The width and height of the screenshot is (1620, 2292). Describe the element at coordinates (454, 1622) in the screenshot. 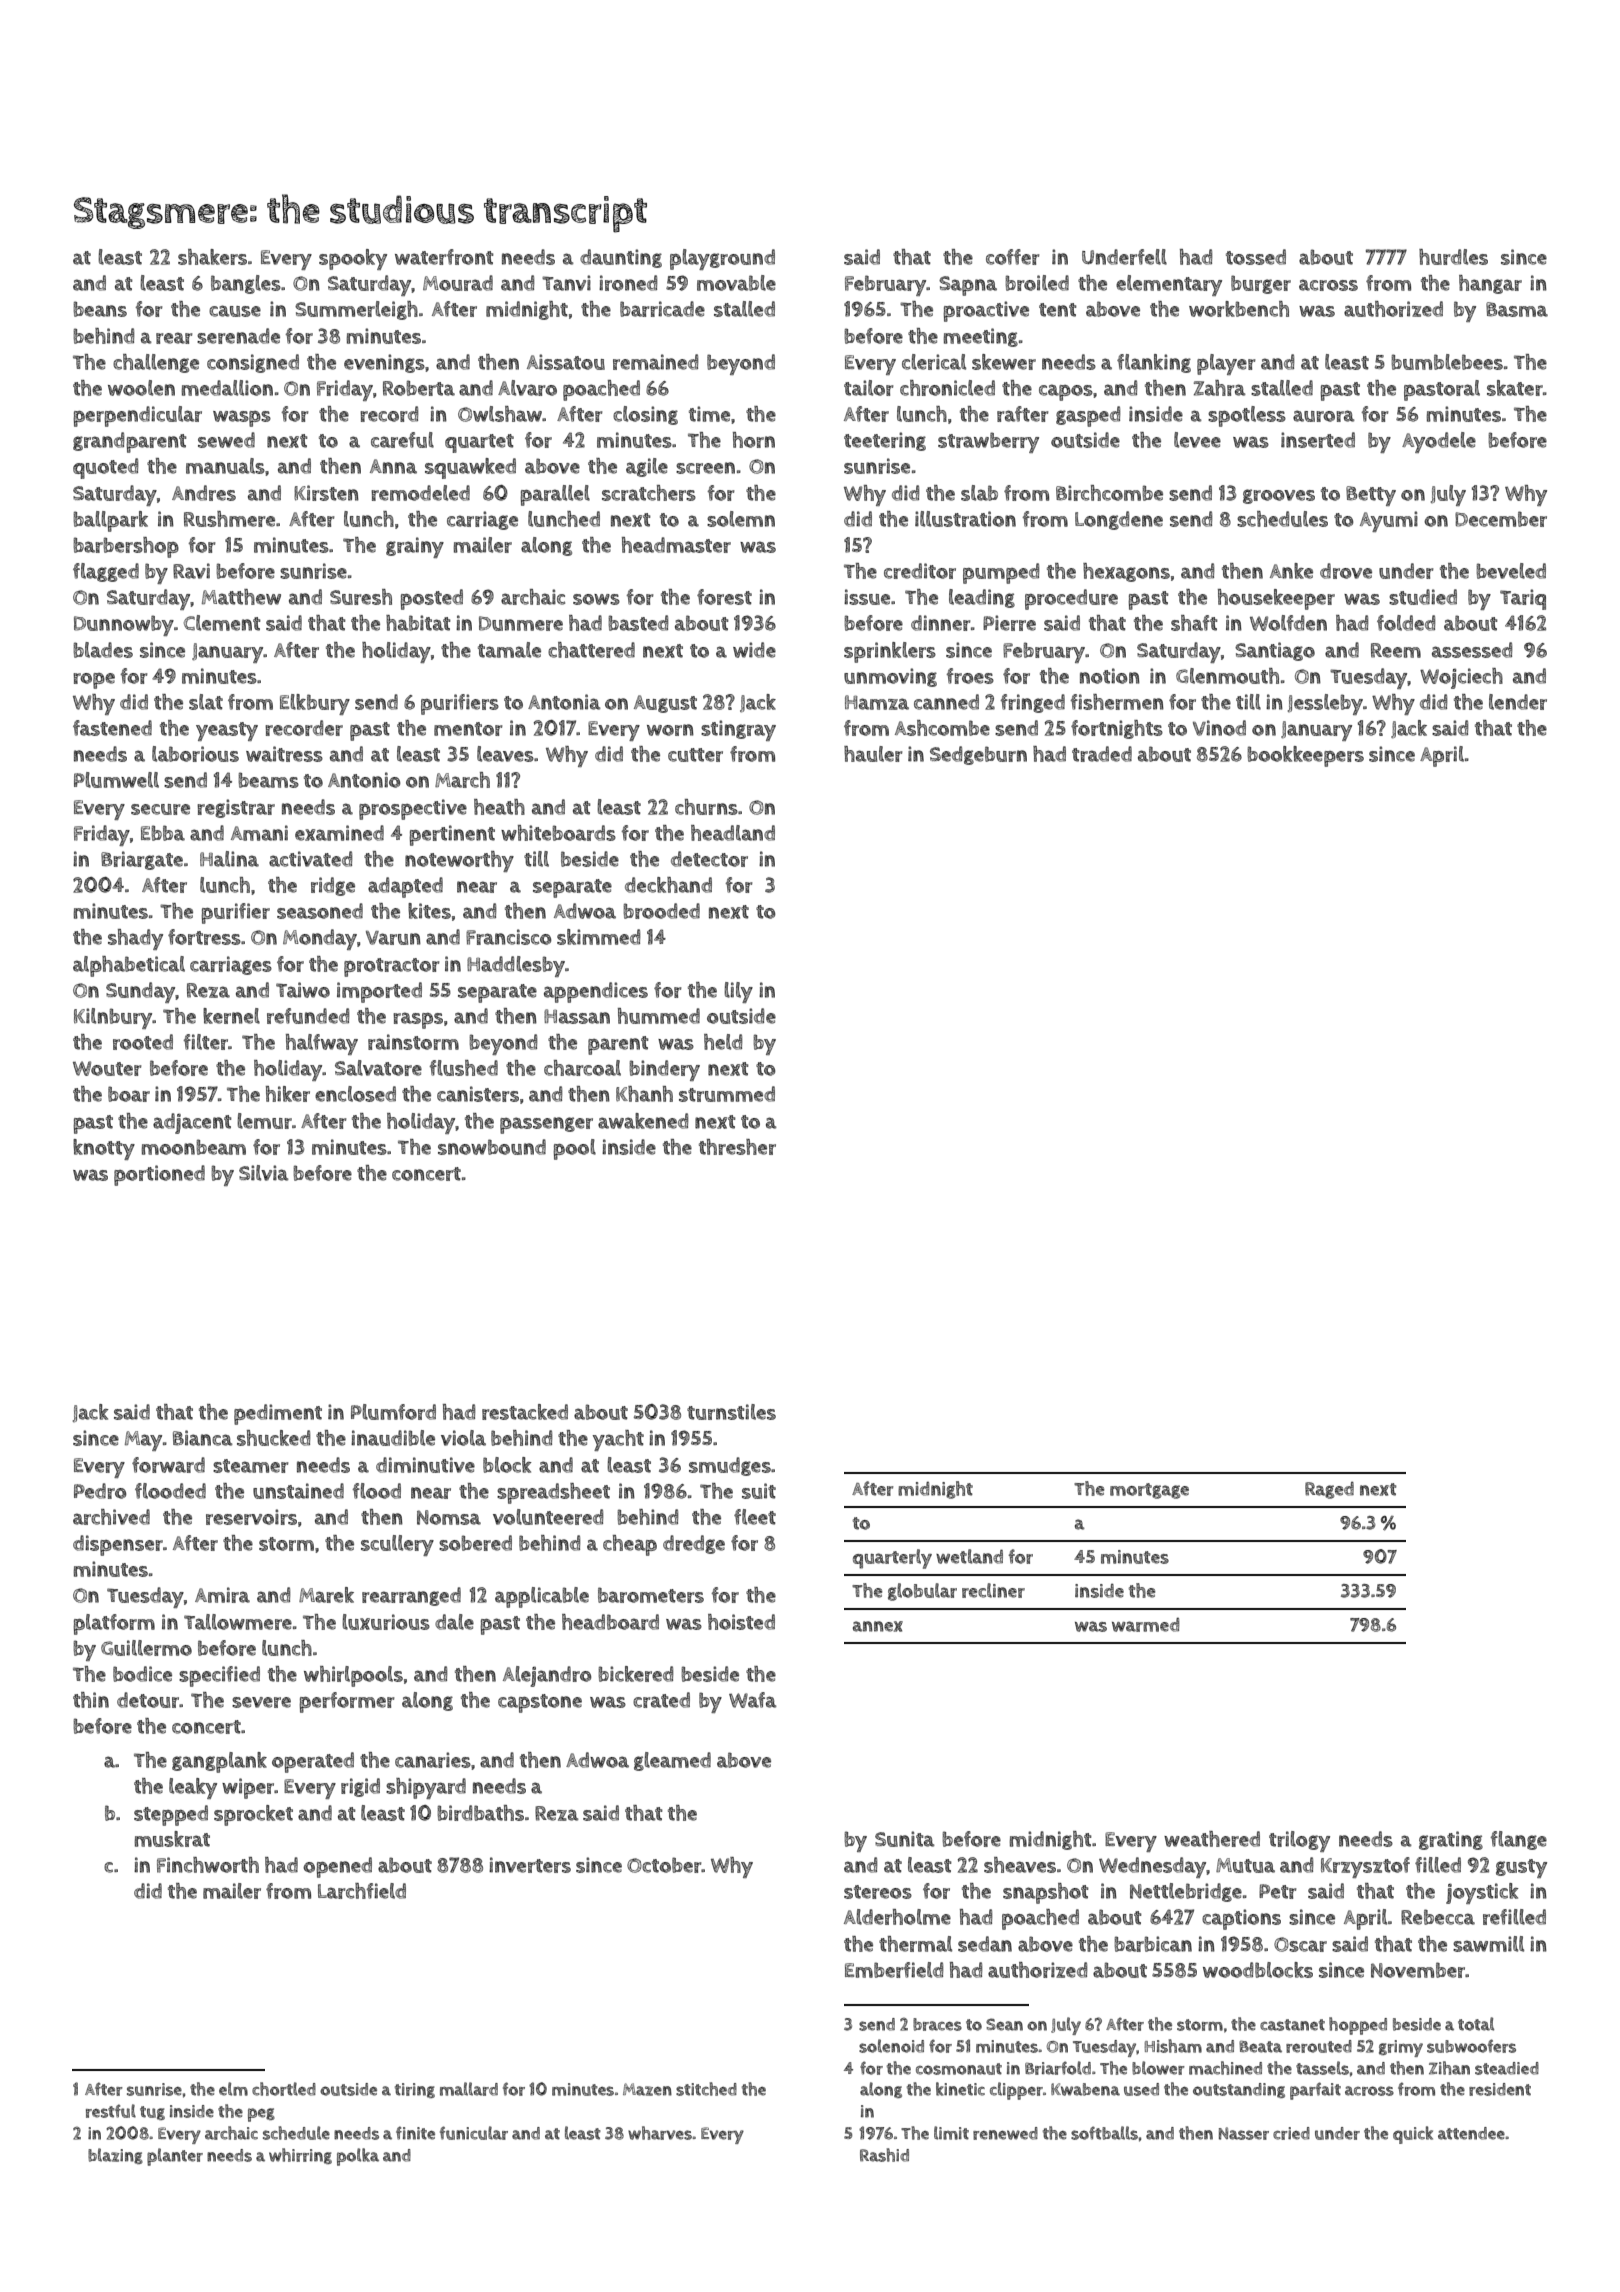

I see `dale` at that location.
